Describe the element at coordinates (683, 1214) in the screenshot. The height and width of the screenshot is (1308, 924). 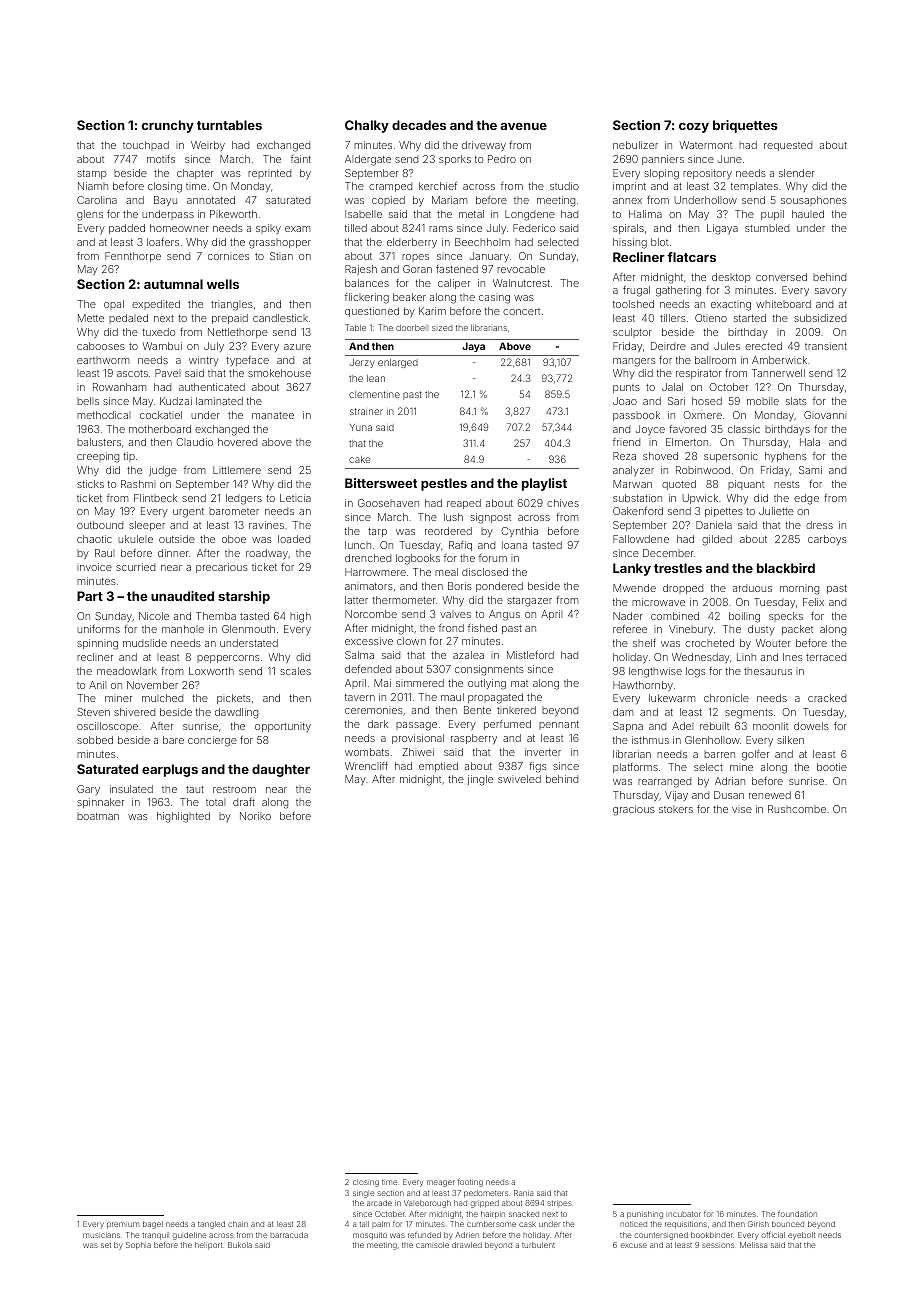
I see `incubator` at that location.
